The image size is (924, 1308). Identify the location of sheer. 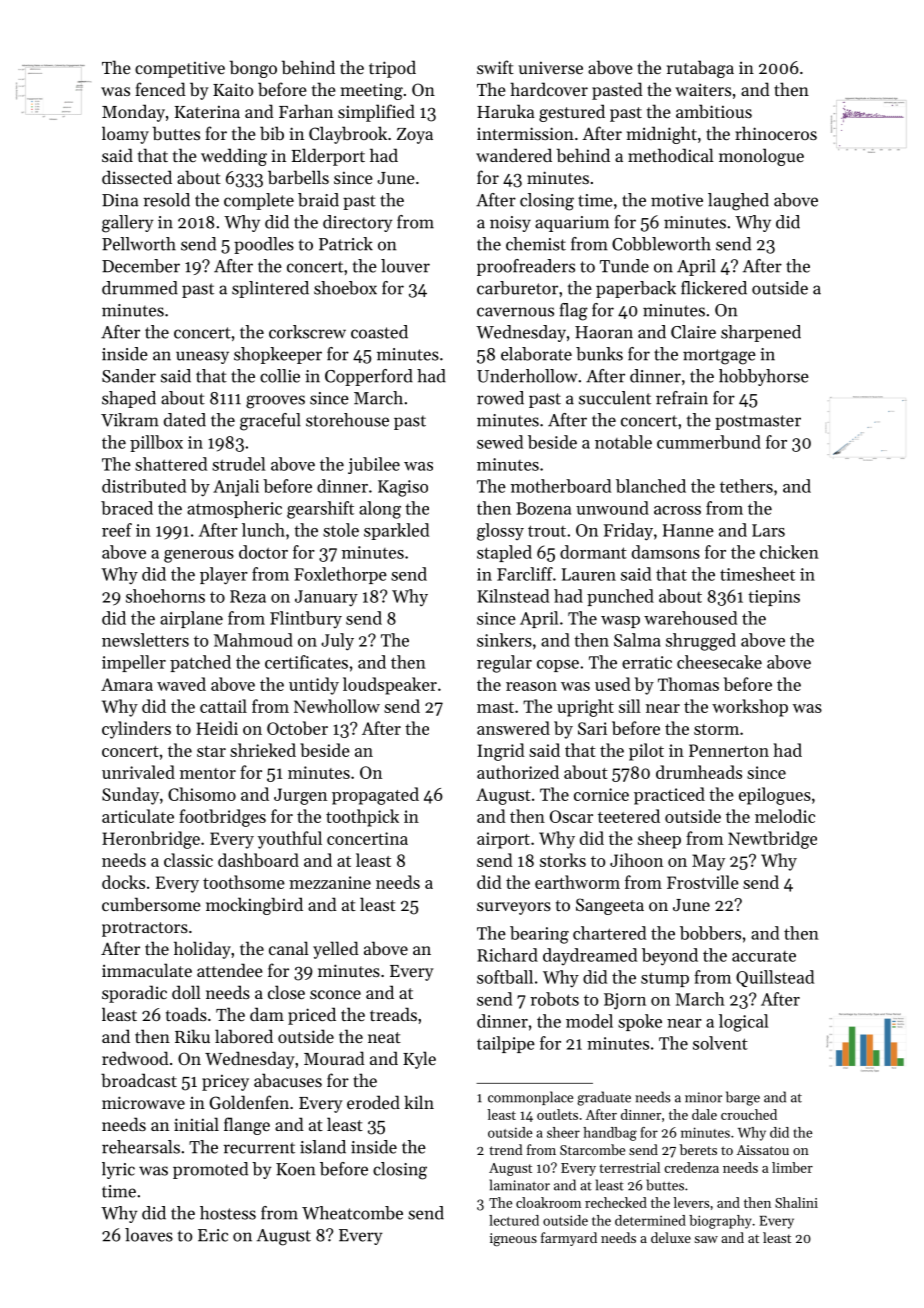
(563, 1132).
